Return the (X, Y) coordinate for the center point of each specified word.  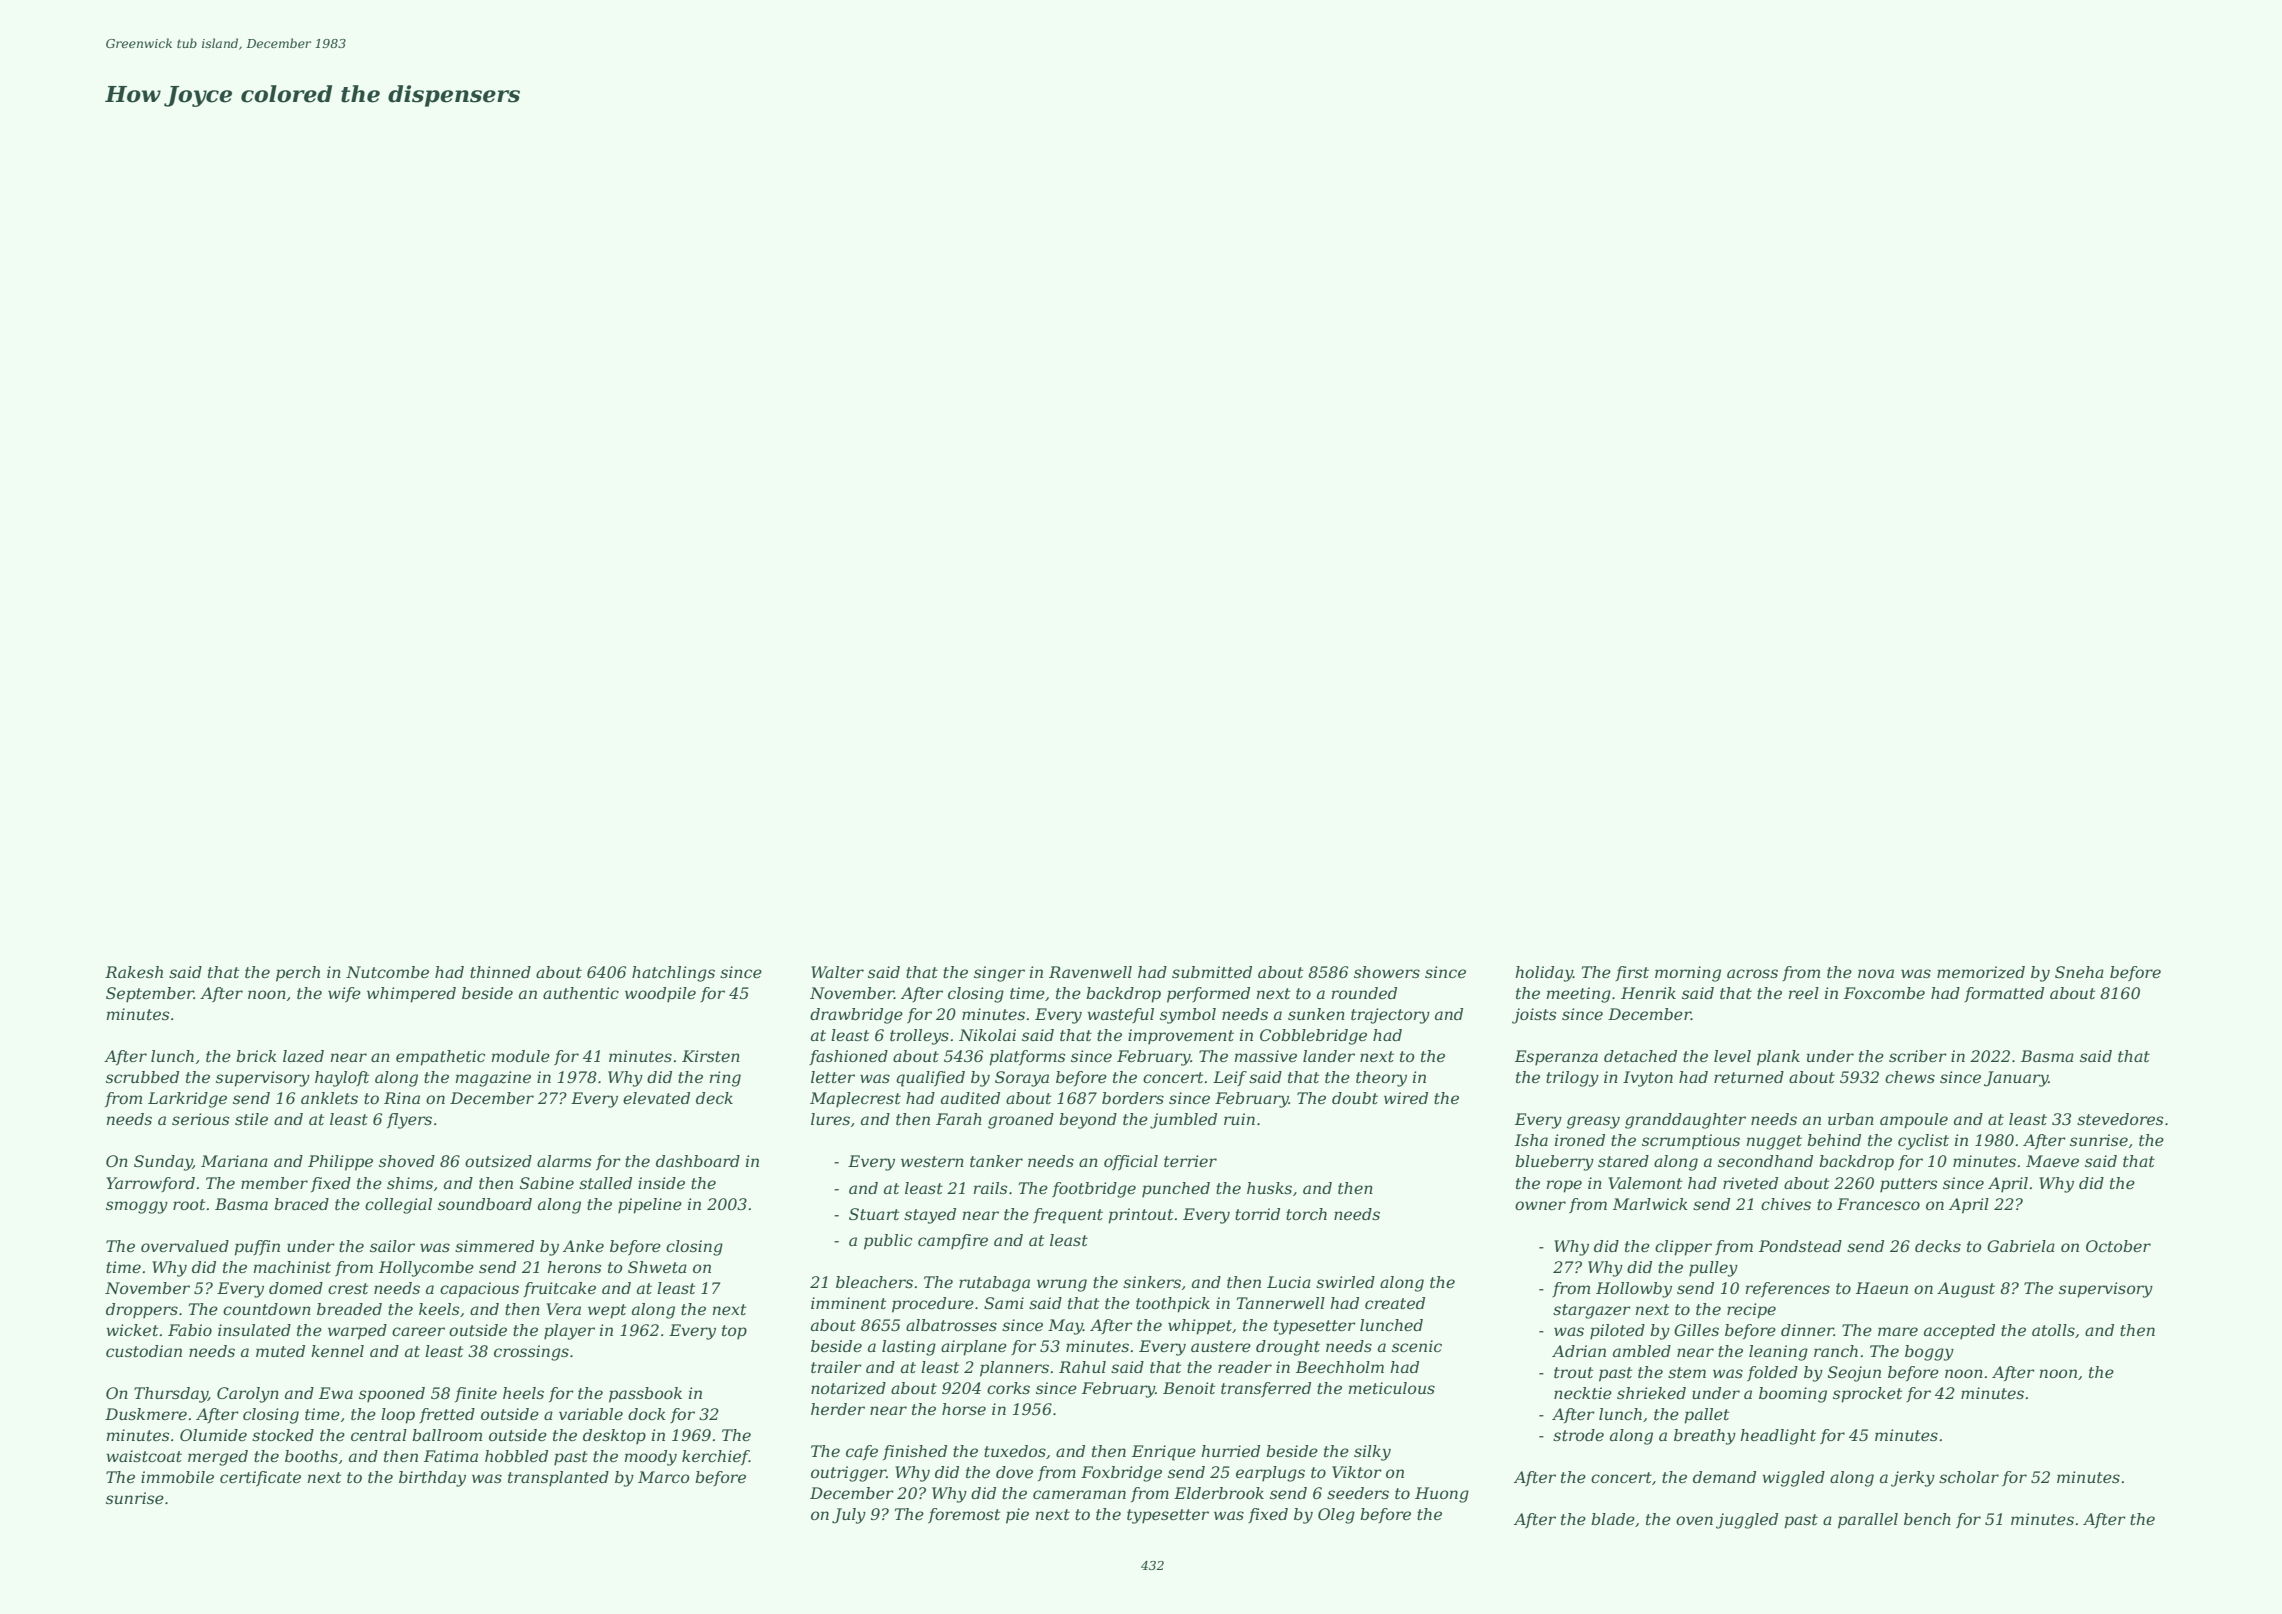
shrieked (1651, 1393)
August (1966, 1290)
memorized (1981, 972)
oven (1694, 1520)
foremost (964, 1515)
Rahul (1082, 1367)
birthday (432, 1479)
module (521, 1056)
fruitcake (559, 1289)
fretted (447, 1415)
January (2016, 1079)
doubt (1355, 1098)
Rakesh (134, 972)
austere (1221, 1346)
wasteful (1120, 1015)
